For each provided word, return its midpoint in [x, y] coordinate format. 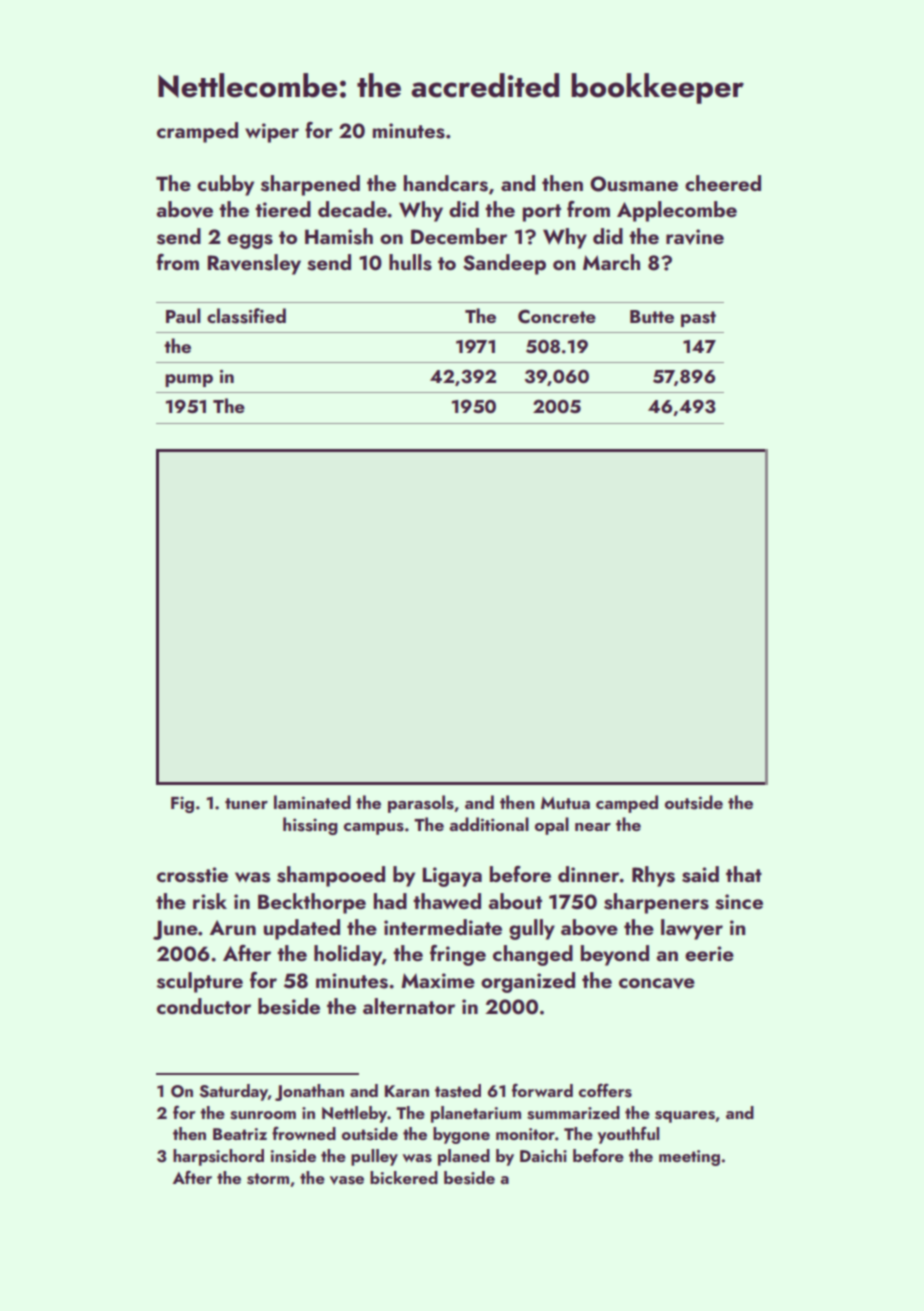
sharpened [310, 185]
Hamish [339, 236]
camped [627, 804]
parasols [421, 804]
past [698, 319]
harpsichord [218, 1157]
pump [189, 380]
